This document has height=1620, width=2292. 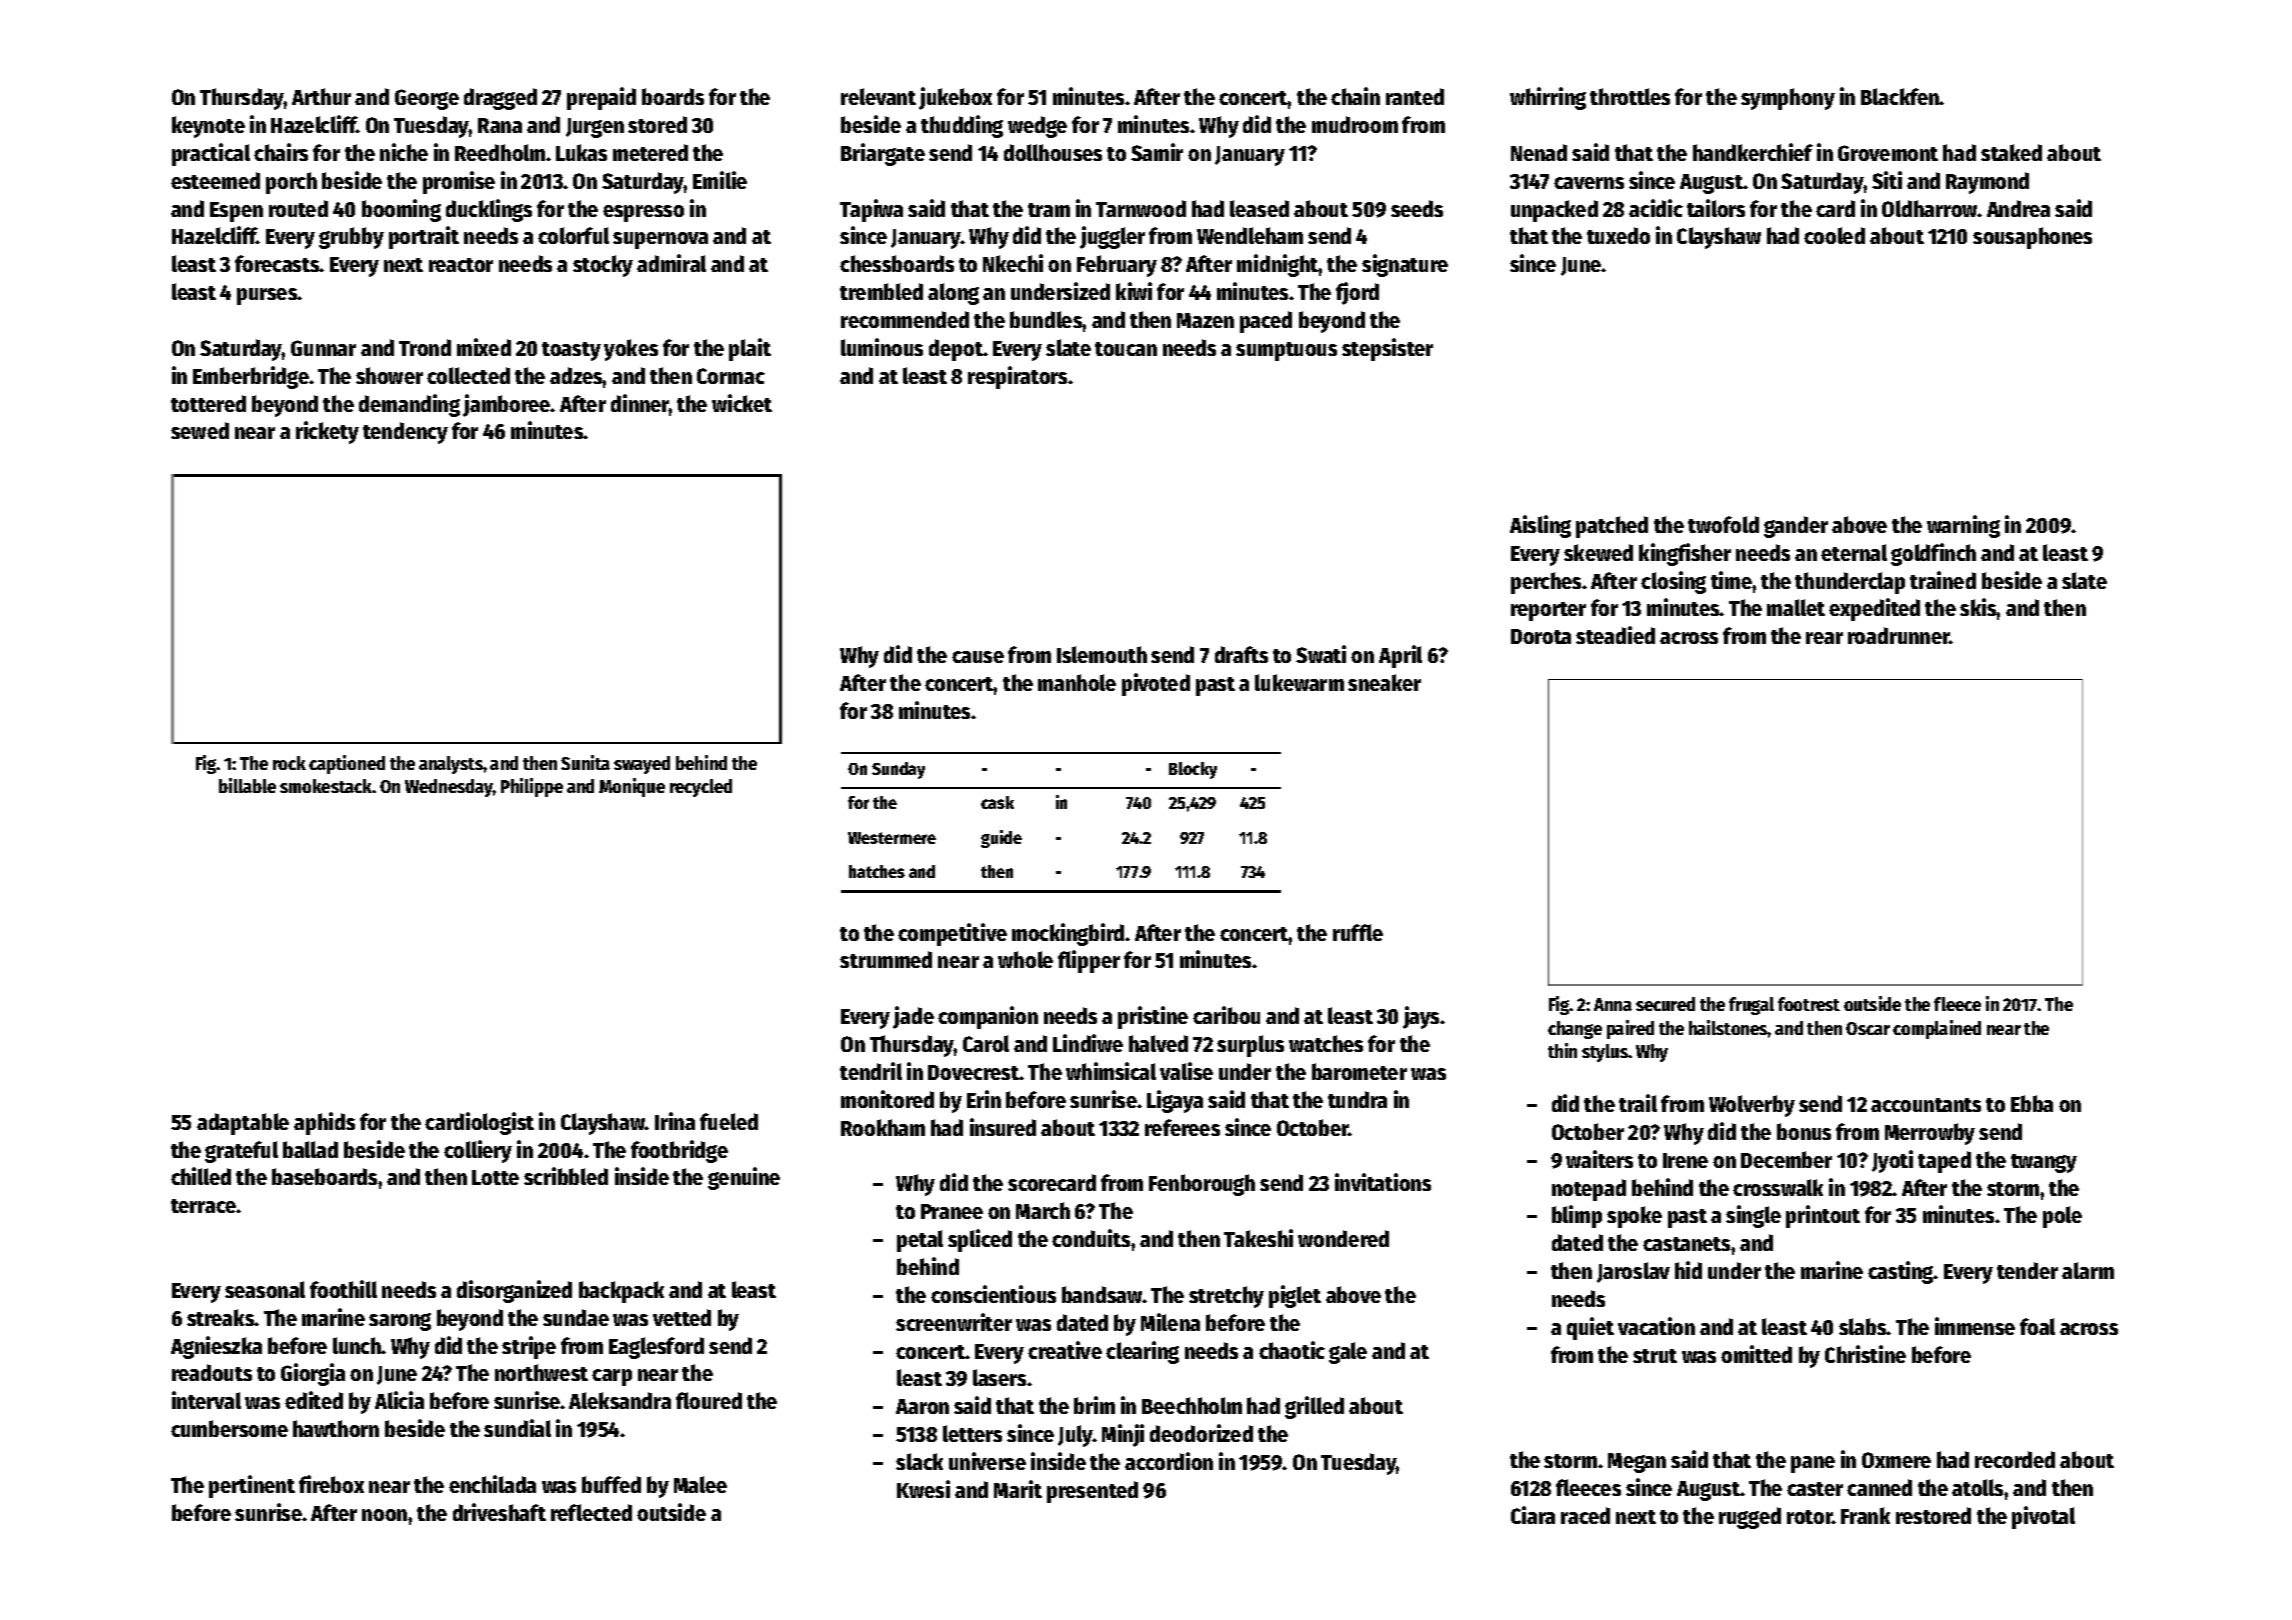 I want to click on screenwriter, so click(x=954, y=1322).
